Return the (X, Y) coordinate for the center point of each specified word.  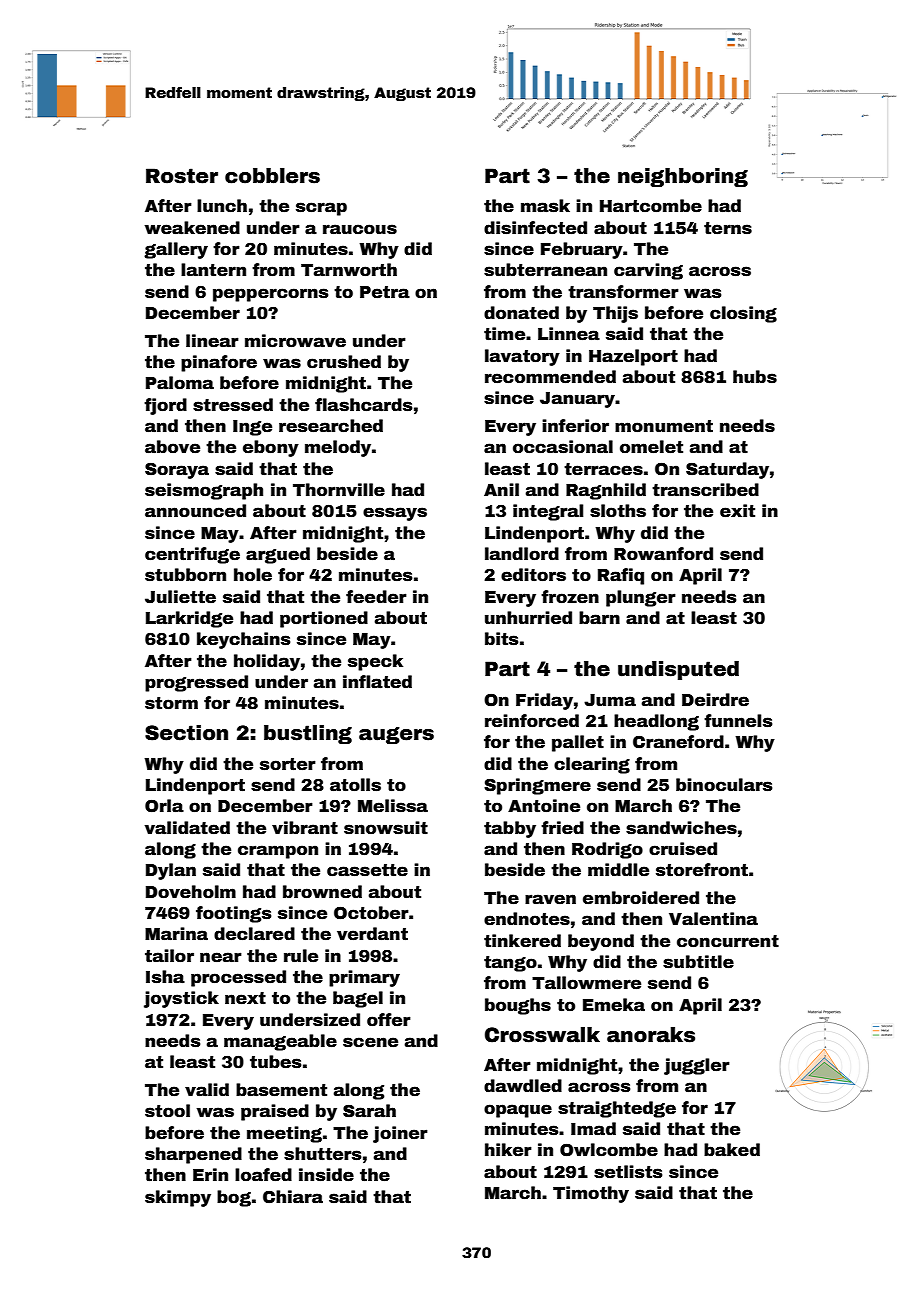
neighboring (683, 177)
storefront (702, 870)
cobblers (272, 176)
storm (171, 703)
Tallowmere (586, 983)
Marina (176, 934)
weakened (192, 228)
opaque (518, 1111)
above (172, 447)
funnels (738, 721)
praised (275, 1112)
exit (737, 511)
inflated (377, 682)
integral (548, 512)
